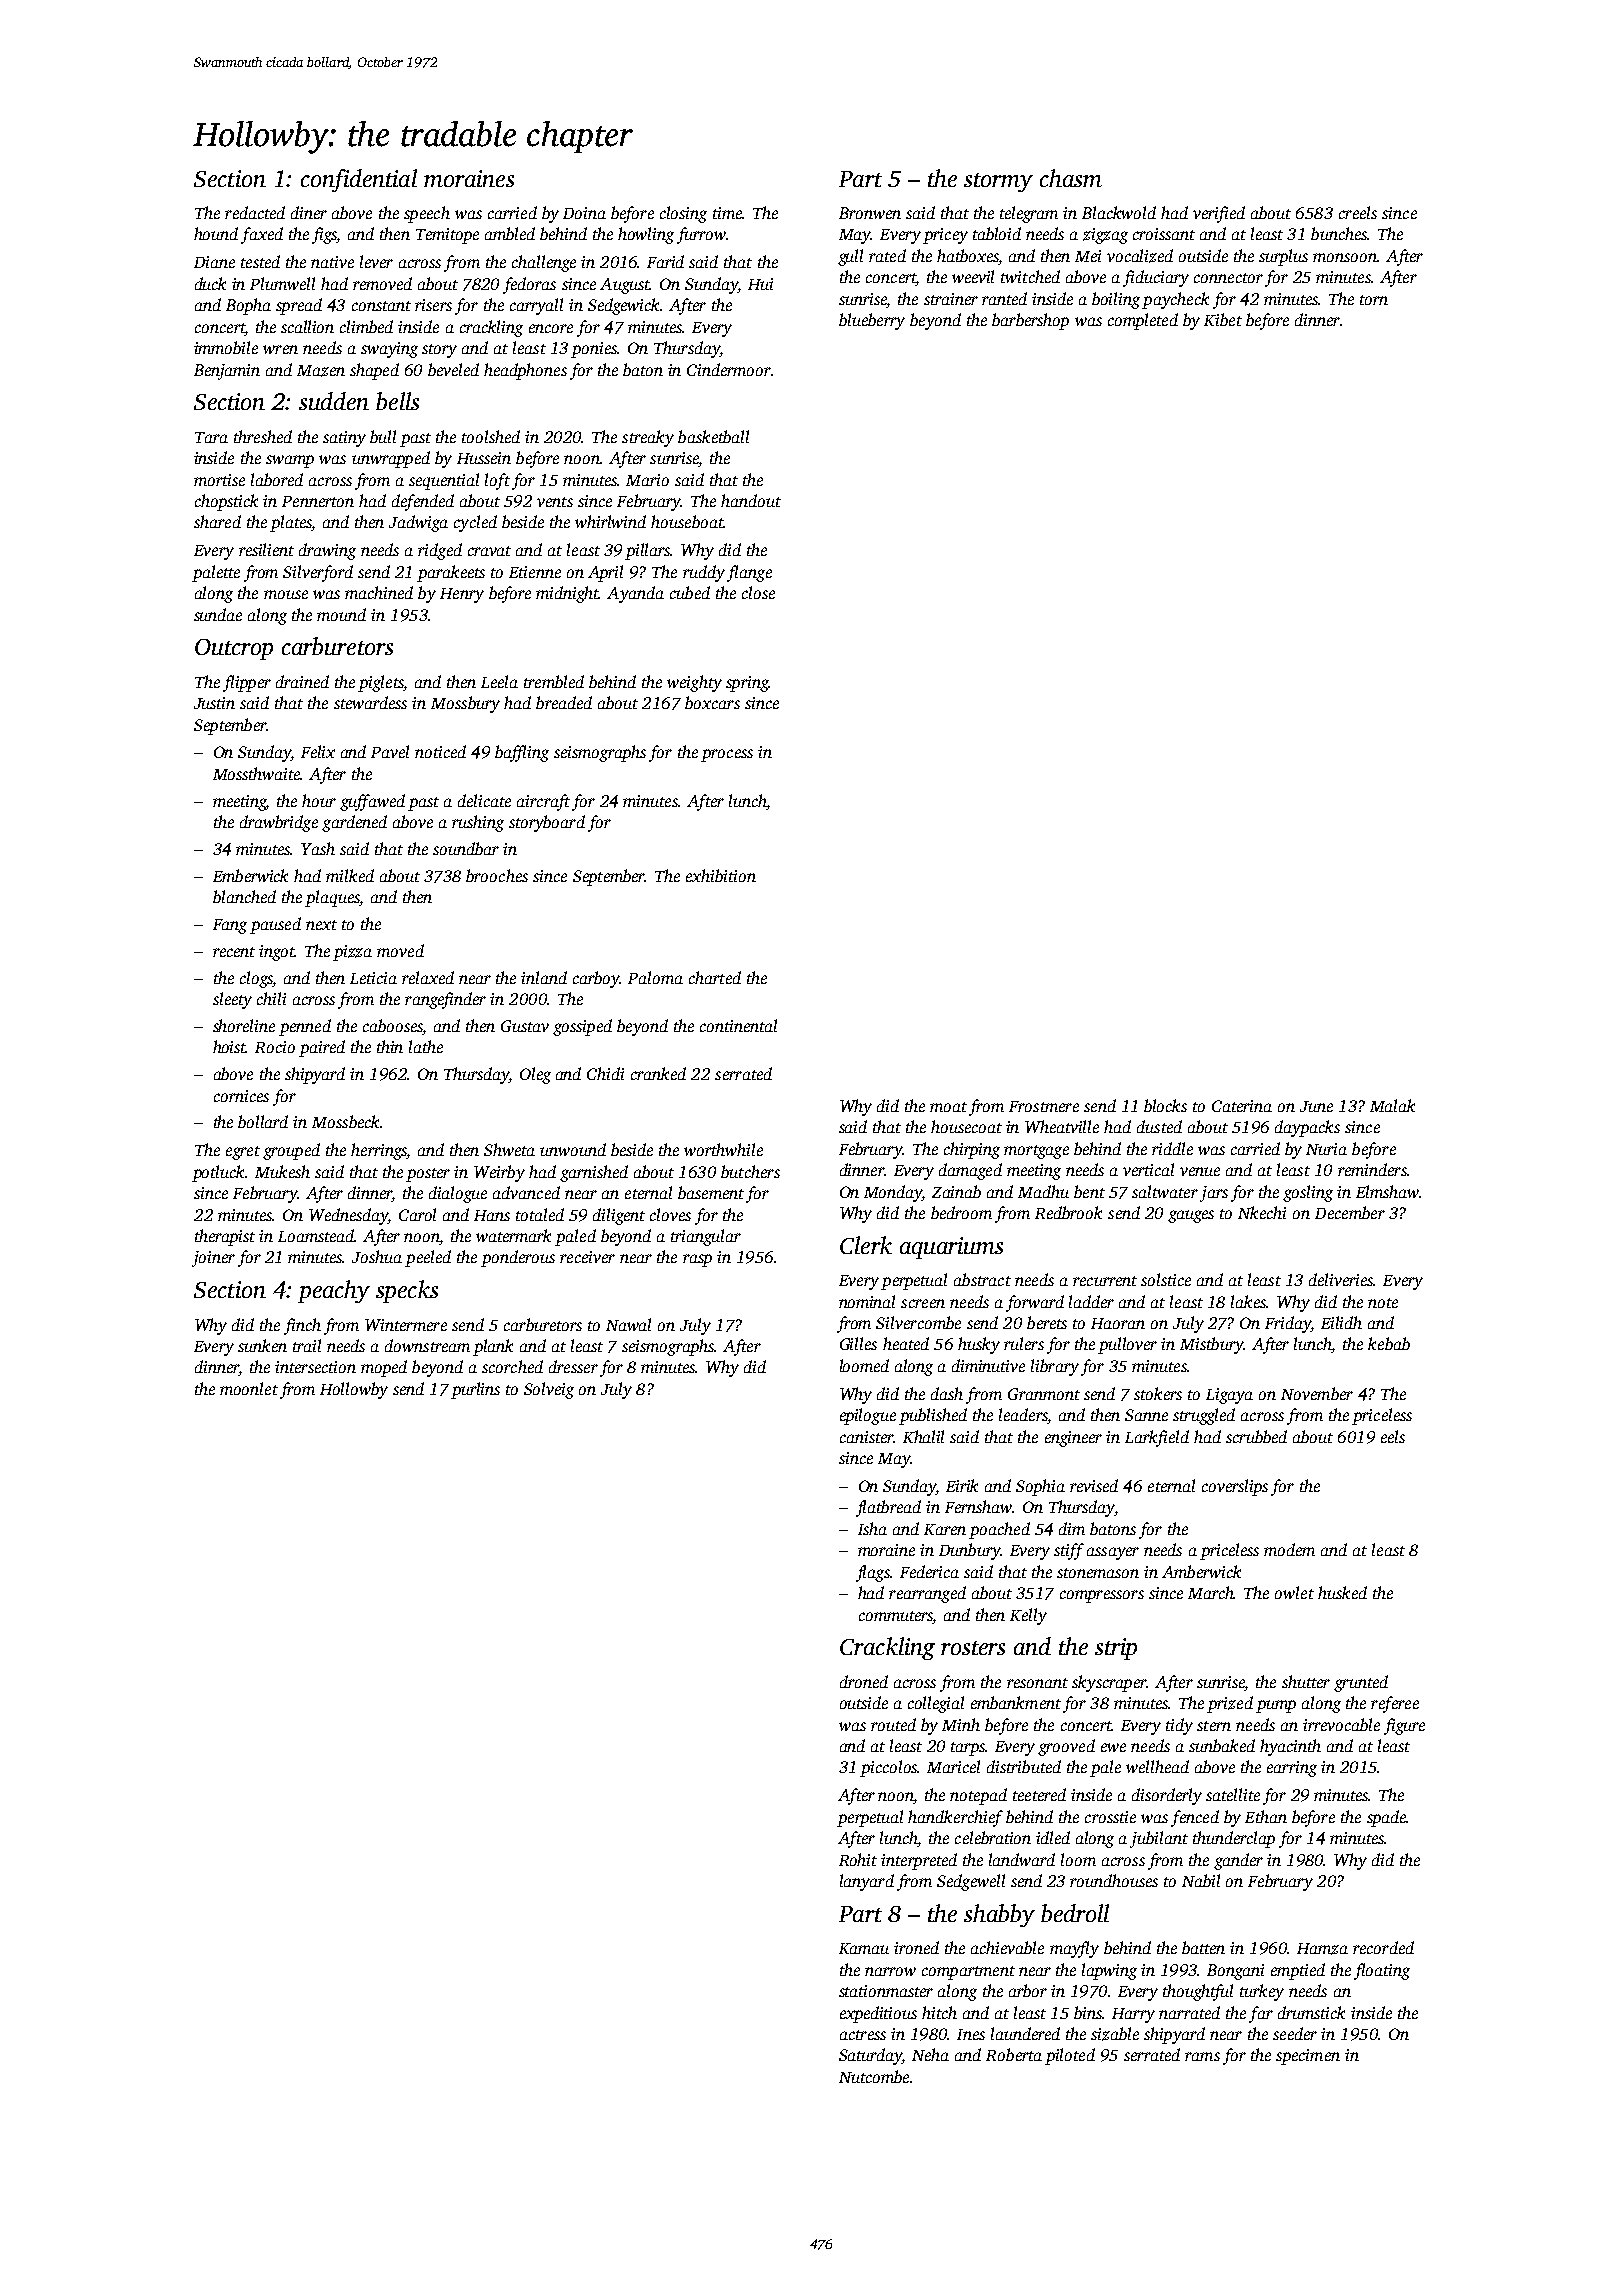 The height and width of the screenshot is (2292, 1620). What do you see at coordinates (1165, 1105) in the screenshot?
I see `blocks` at bounding box center [1165, 1105].
